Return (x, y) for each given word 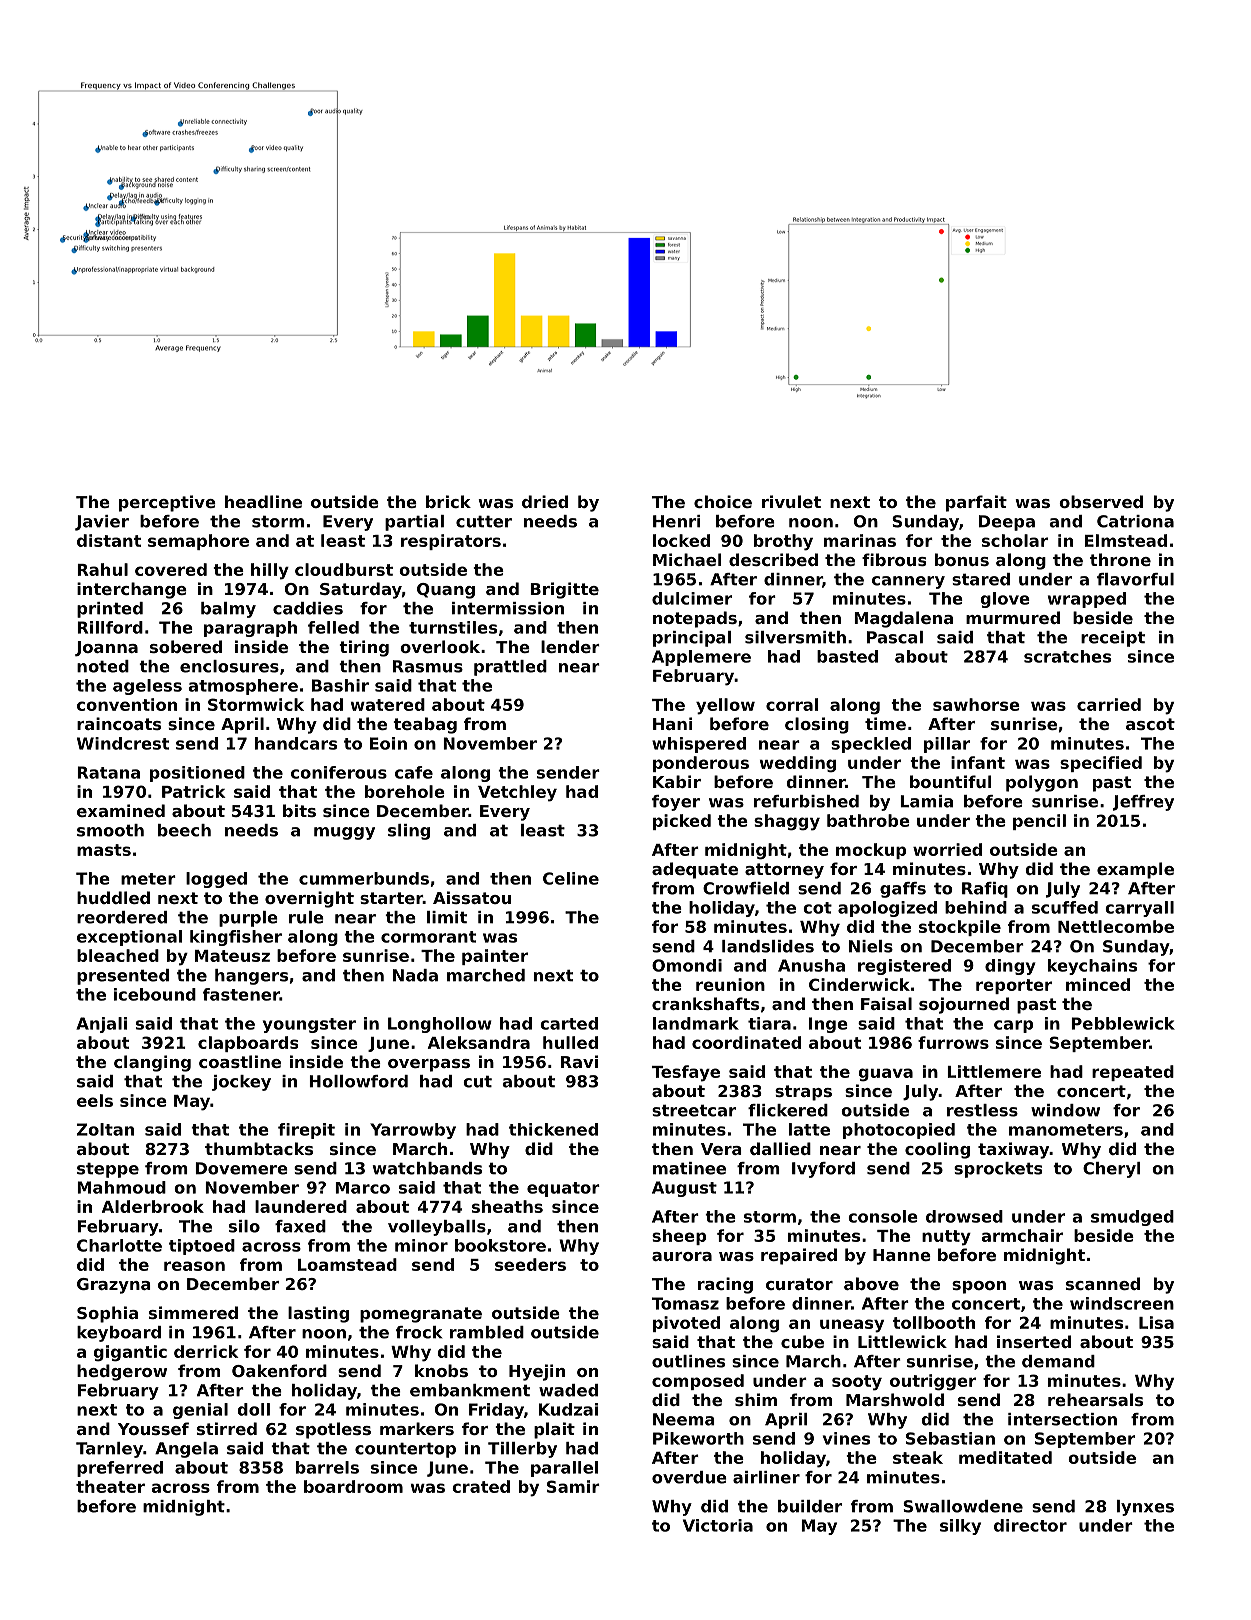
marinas (860, 540)
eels (95, 1100)
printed (110, 610)
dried (545, 501)
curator (799, 1284)
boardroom (353, 1486)
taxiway (1014, 1150)
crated (481, 1486)
